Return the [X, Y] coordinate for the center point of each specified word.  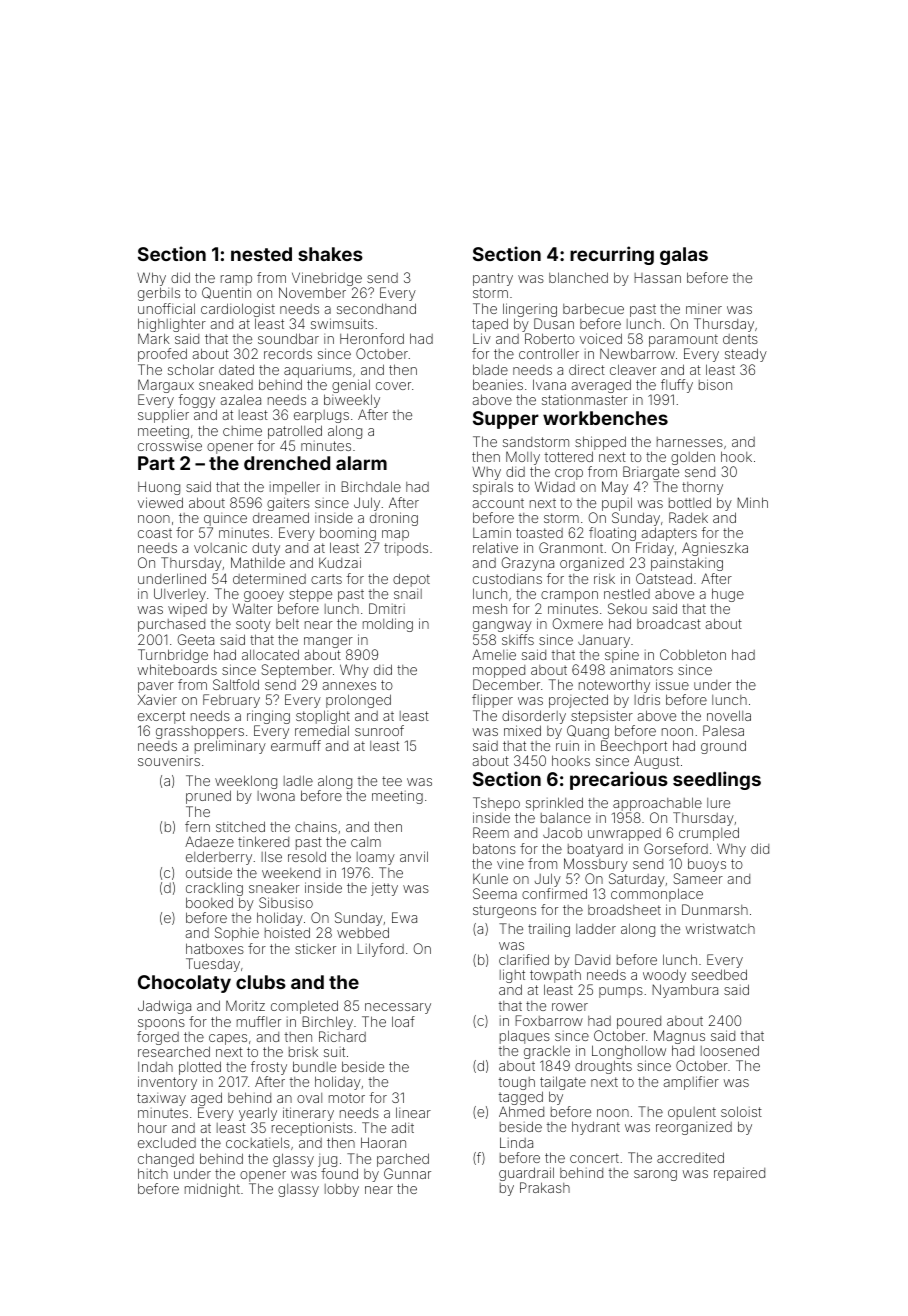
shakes [330, 254]
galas [684, 256]
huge [728, 595]
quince [225, 519]
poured [639, 1022]
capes [228, 1039]
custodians [507, 578]
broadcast [669, 623]
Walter [252, 608]
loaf [403, 1021]
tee [392, 781]
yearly [258, 1114]
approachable [657, 804]
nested [261, 254]
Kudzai [340, 562]
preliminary [230, 747]
